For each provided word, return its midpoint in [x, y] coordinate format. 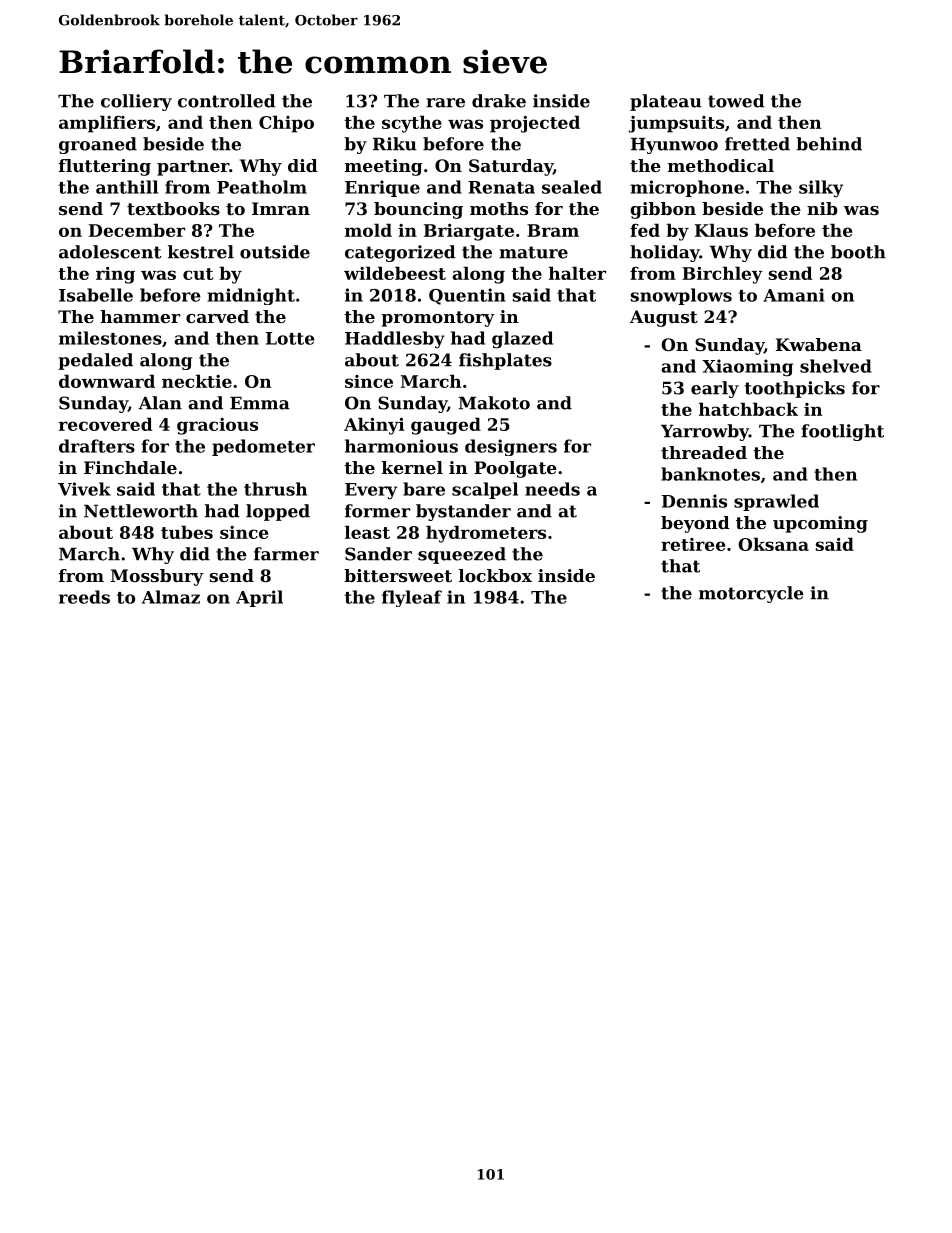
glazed [522, 340]
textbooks [173, 208]
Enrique [382, 188]
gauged [446, 426]
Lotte [290, 338]
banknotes [710, 474]
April [259, 598]
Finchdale [130, 467]
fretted [757, 144]
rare [445, 103]
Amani [794, 295]
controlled [226, 101]
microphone [687, 188]
